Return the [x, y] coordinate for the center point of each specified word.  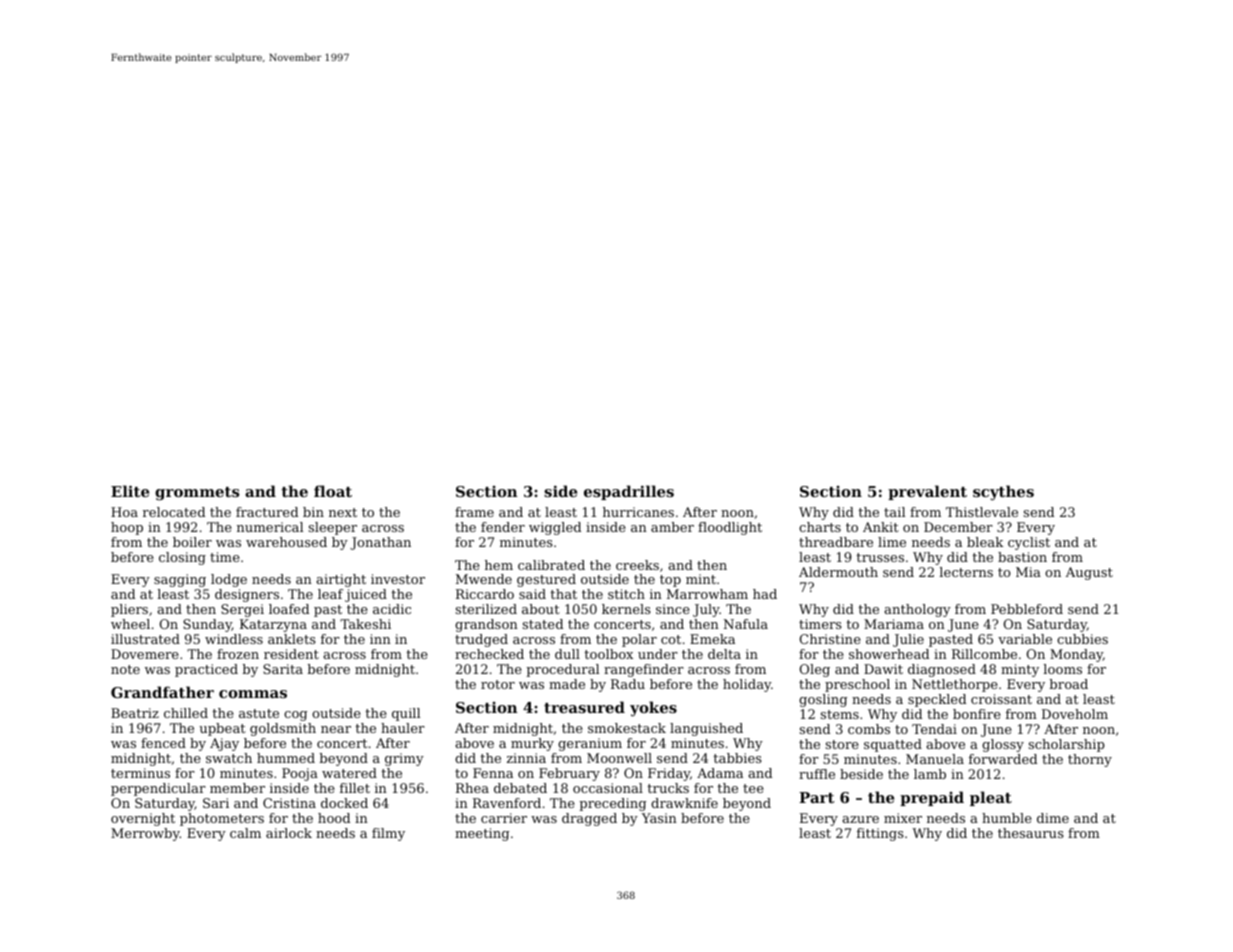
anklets [292, 639]
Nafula [746, 624]
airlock [289, 833]
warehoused [286, 542]
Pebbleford [1027, 609]
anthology [917, 610]
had [765, 594]
